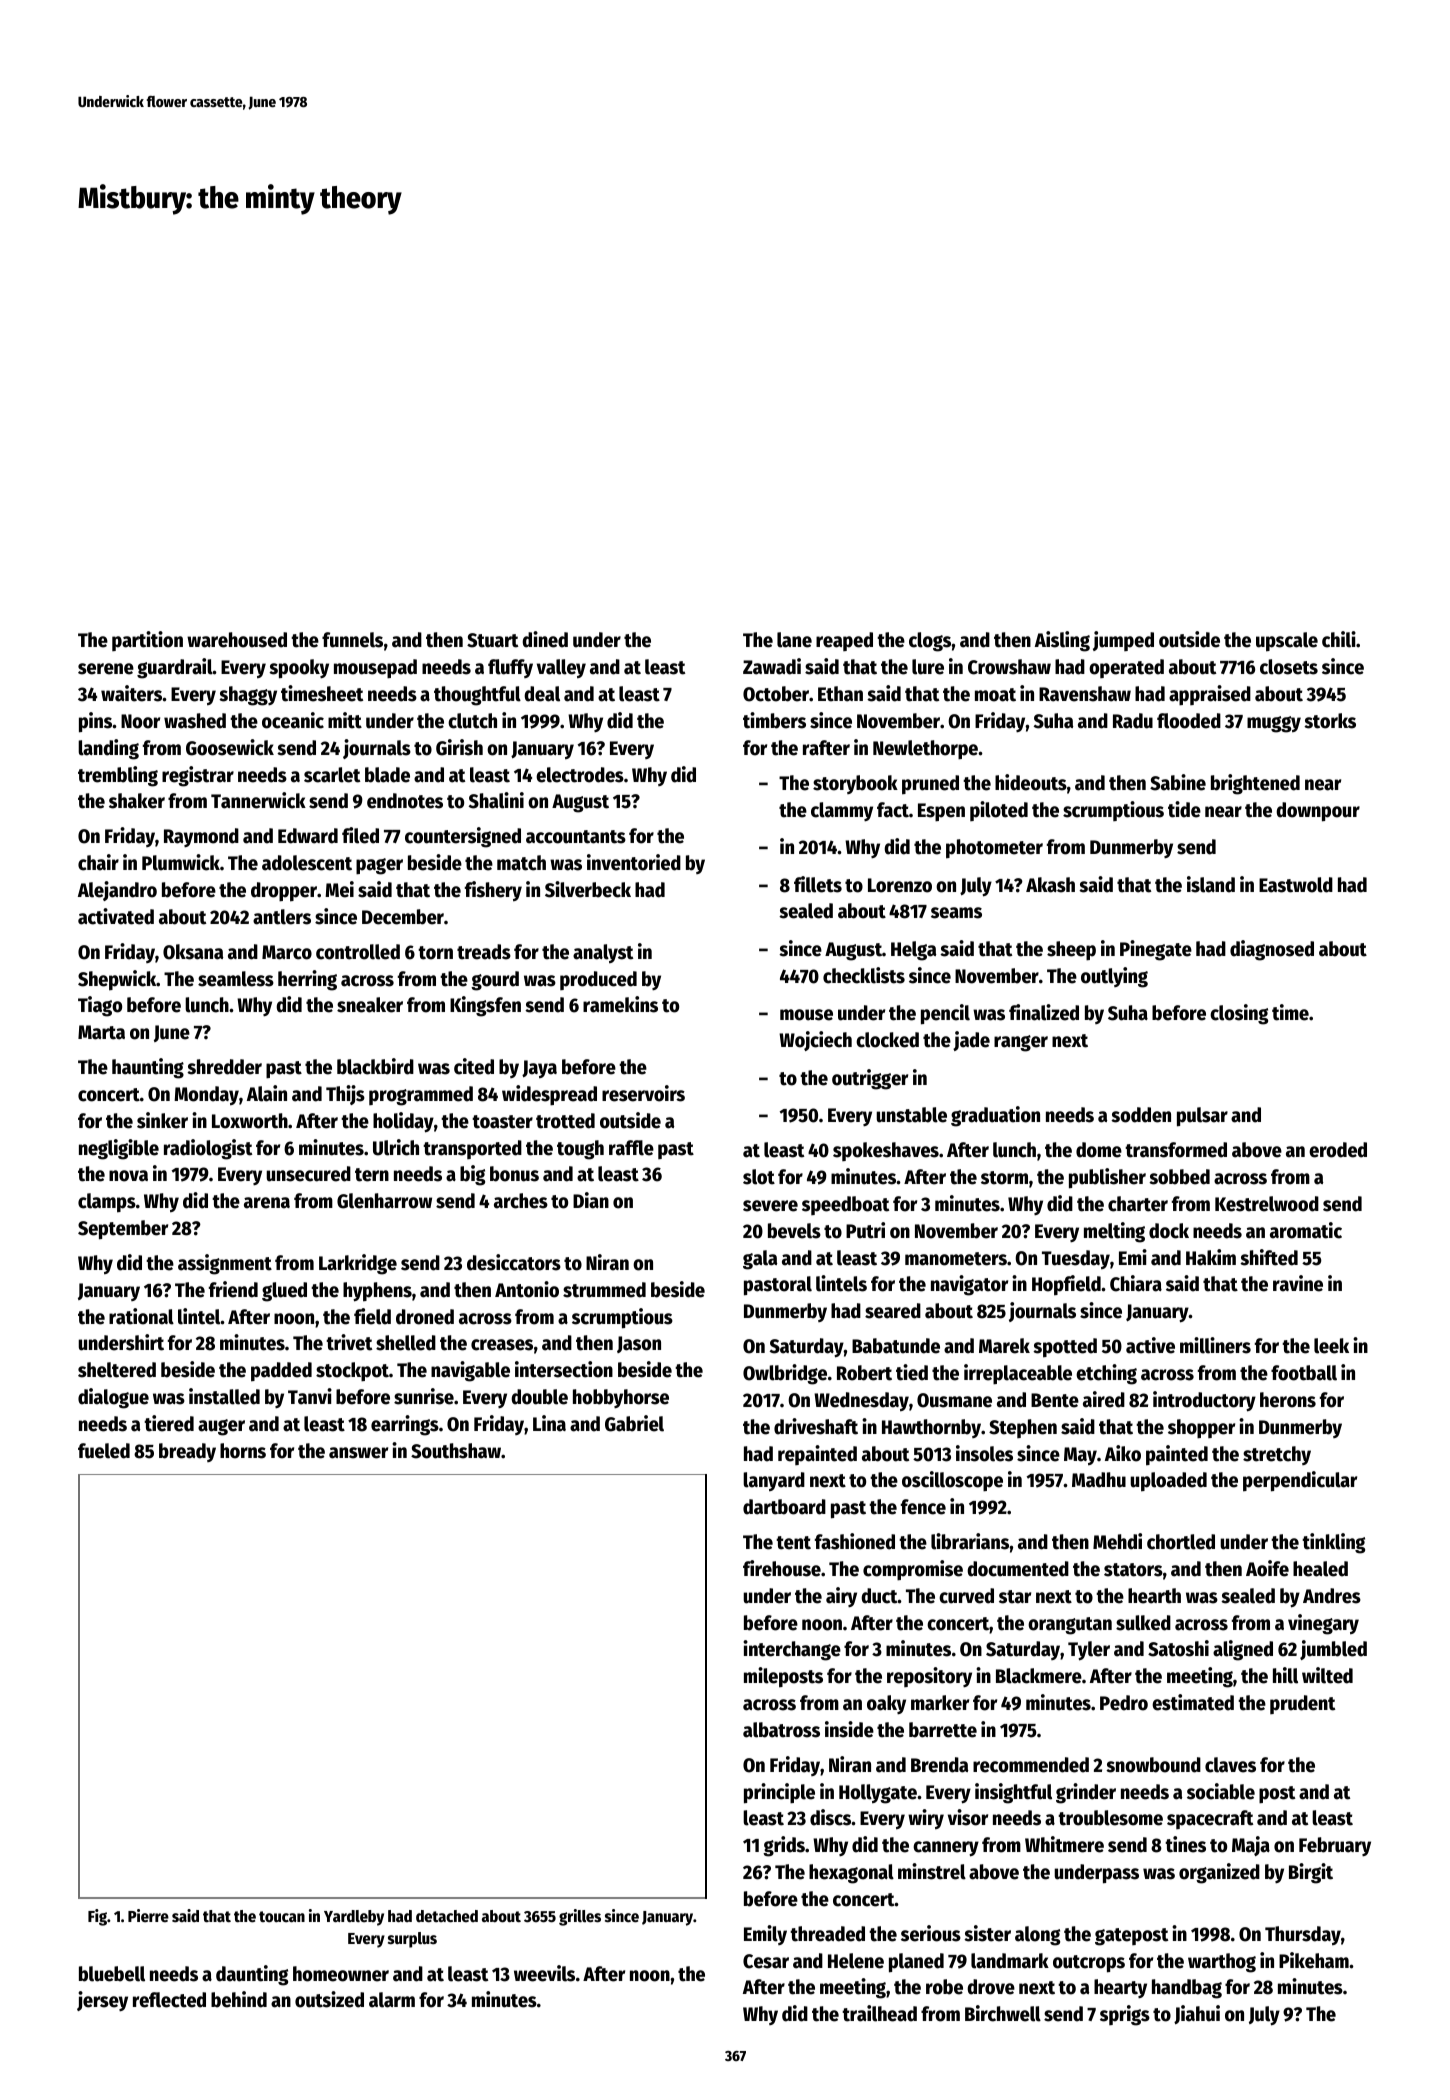 The image size is (1450, 2100). I want to click on aired, so click(1104, 1399).
